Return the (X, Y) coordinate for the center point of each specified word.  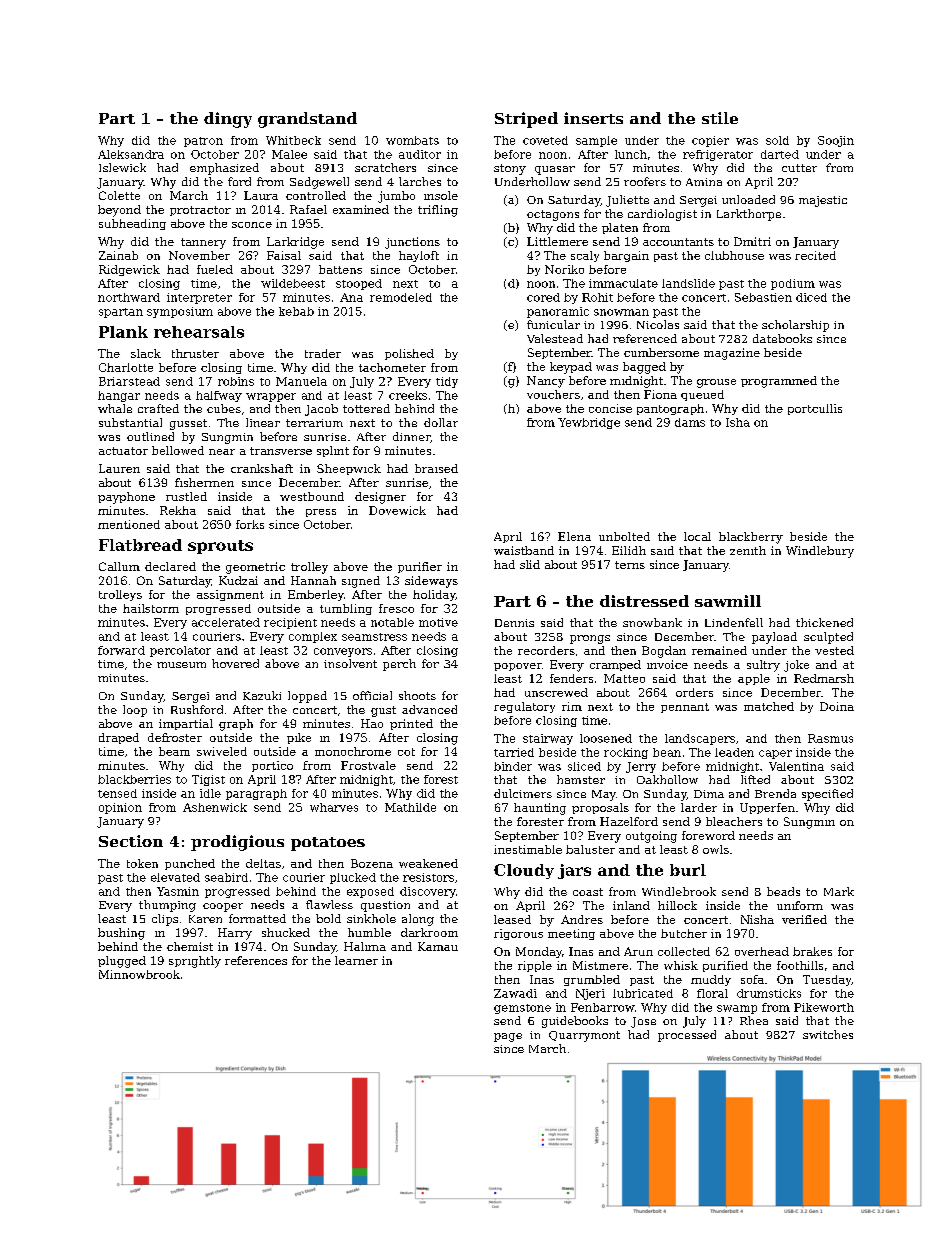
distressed (644, 601)
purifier (420, 567)
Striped (526, 120)
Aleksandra (131, 154)
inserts (593, 118)
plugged (122, 962)
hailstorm (151, 608)
